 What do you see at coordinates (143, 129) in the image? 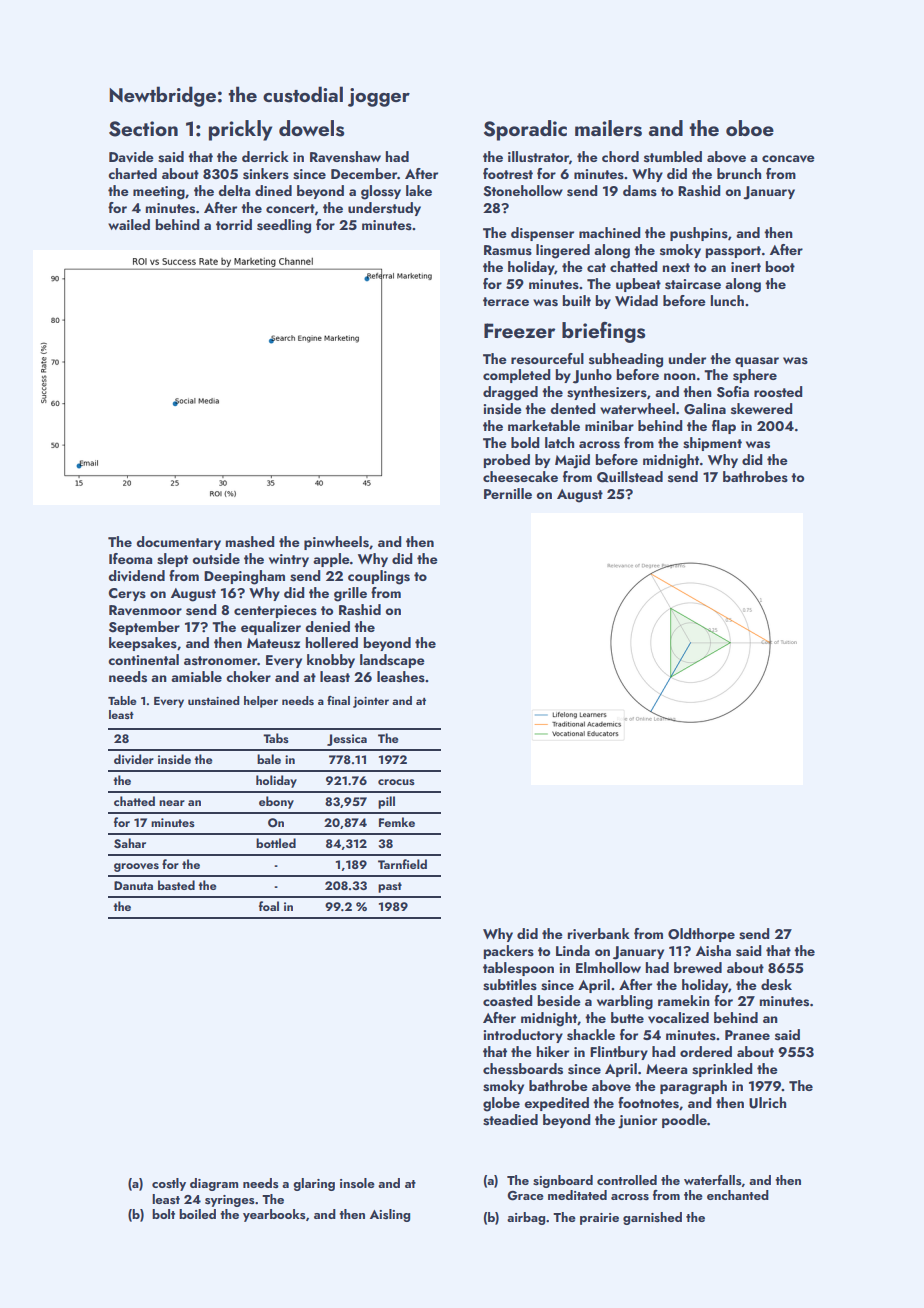
I see `Section` at bounding box center [143, 129].
